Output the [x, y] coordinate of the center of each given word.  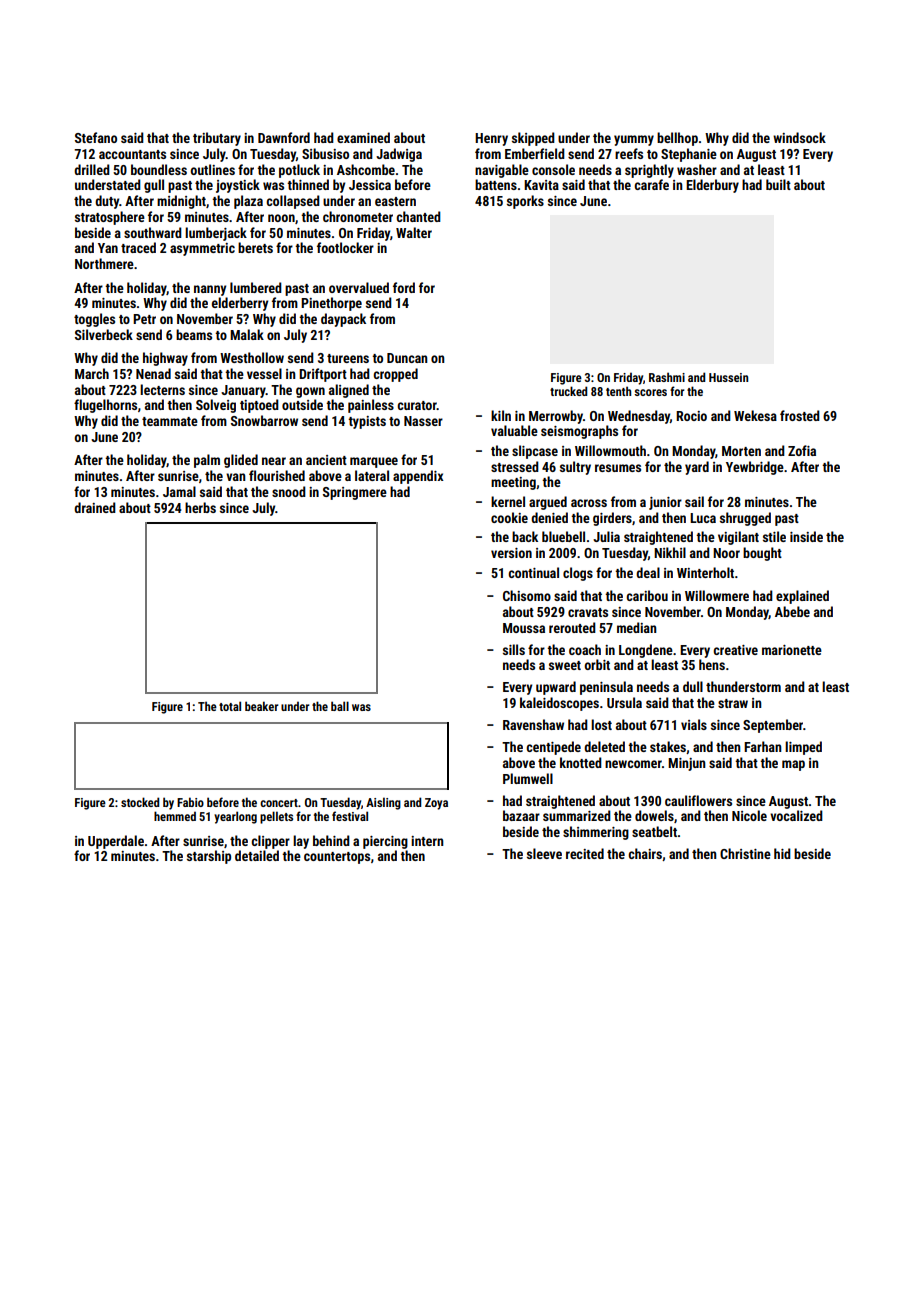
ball [340, 706]
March [92, 373]
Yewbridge [755, 468]
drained [95, 507]
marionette [792, 650]
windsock [799, 137]
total [230, 706]
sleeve [544, 853]
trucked [568, 391]
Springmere [355, 493]
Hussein [728, 377]
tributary [217, 139]
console [553, 169]
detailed [257, 855]
